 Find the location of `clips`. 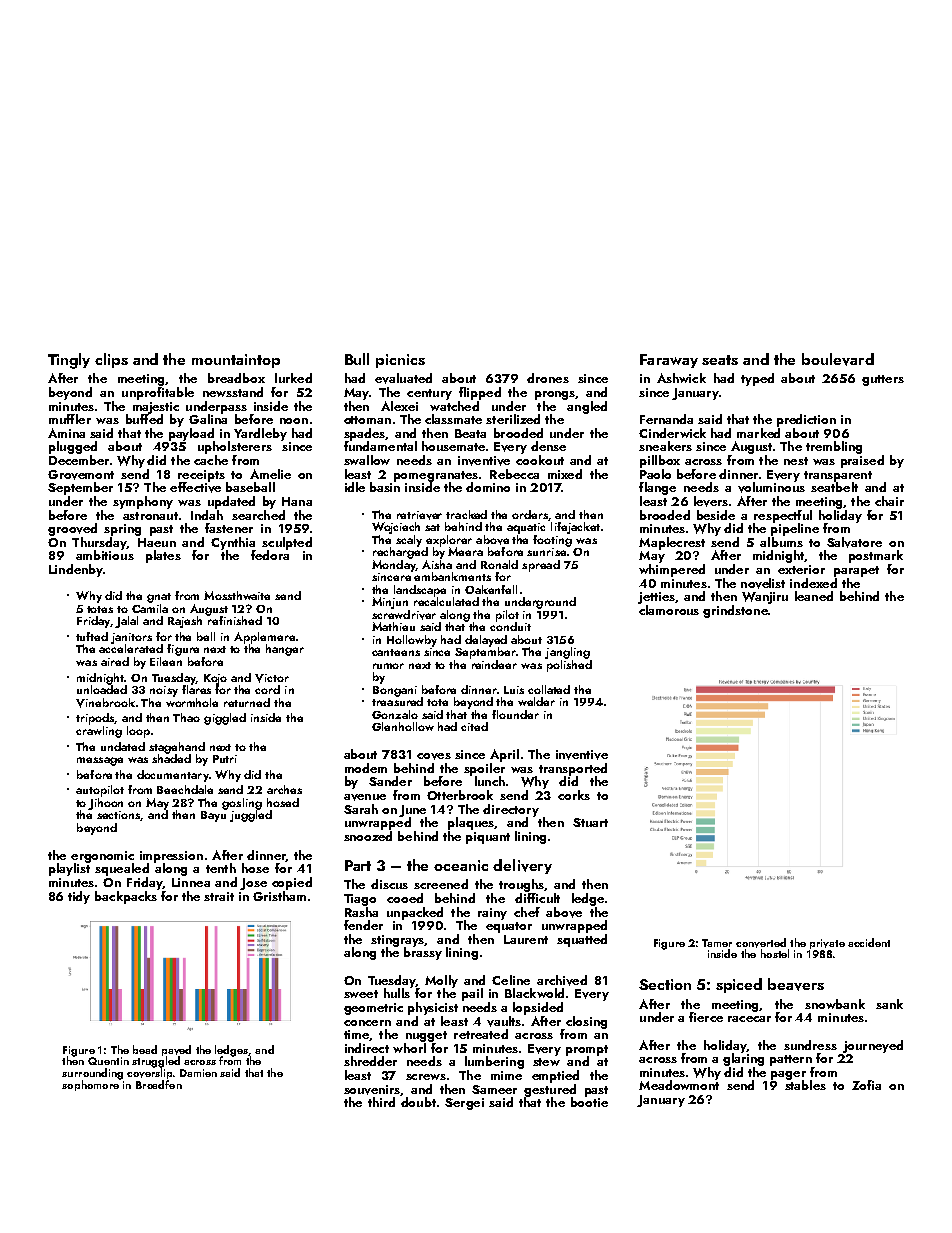

clips is located at coordinates (111, 360).
